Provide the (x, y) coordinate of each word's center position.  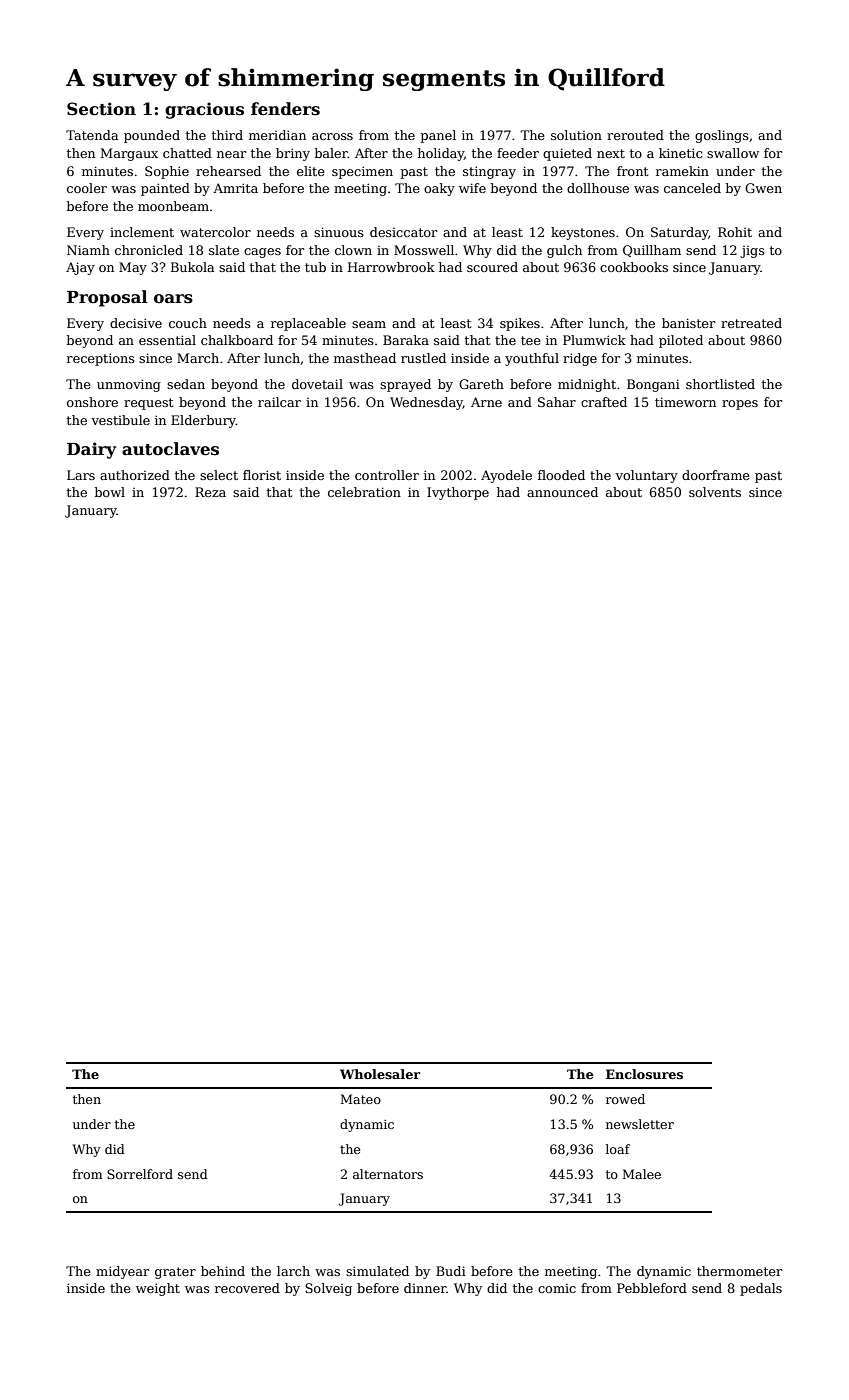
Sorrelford (140, 1174)
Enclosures (644, 1074)
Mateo (361, 1099)
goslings (722, 136)
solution (576, 135)
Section (101, 109)
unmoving (129, 385)
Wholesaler (380, 1074)
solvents (715, 492)
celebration (364, 492)
